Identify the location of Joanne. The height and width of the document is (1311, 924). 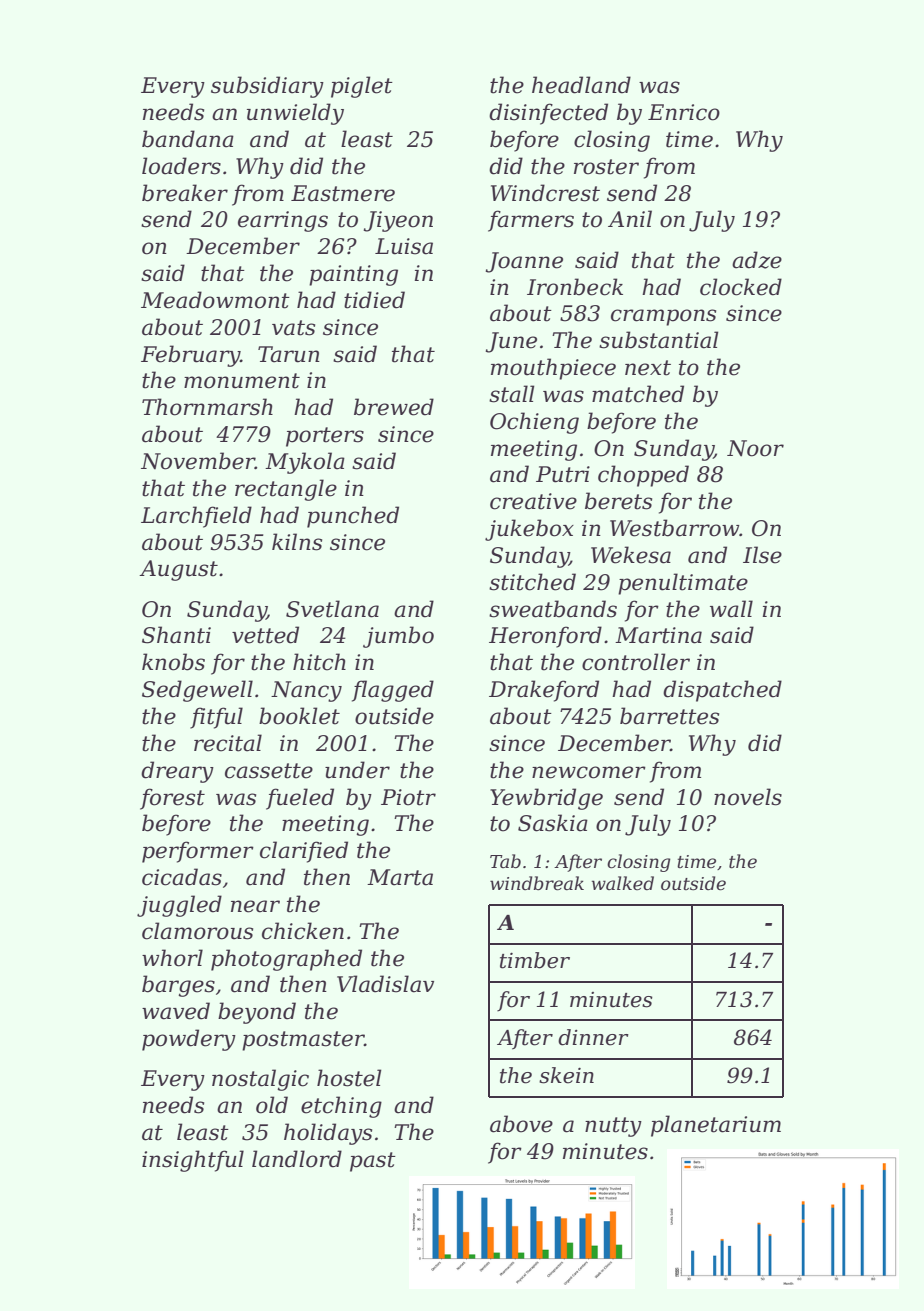
(524, 262).
